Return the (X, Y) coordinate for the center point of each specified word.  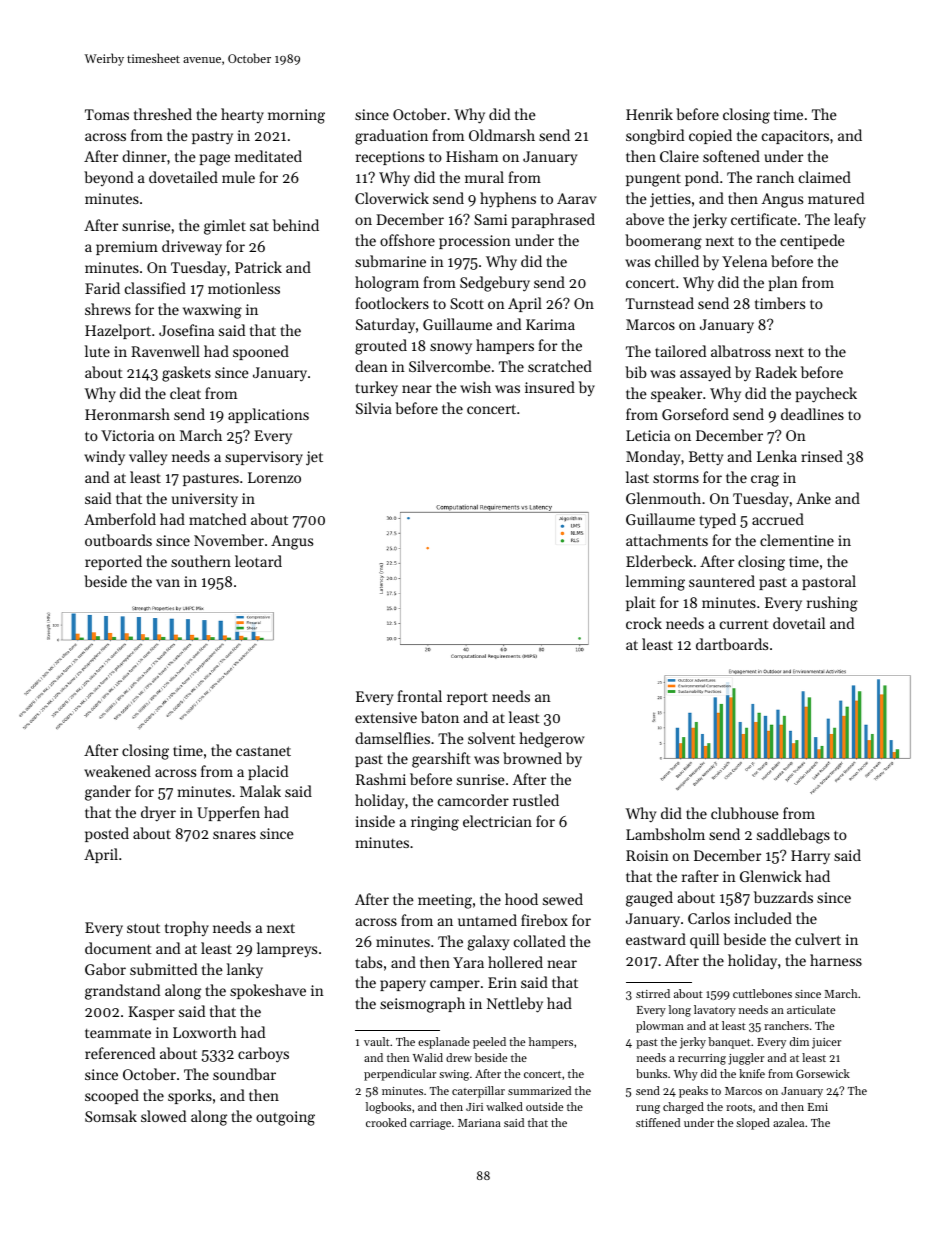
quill (704, 941)
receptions (390, 158)
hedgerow (551, 740)
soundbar (244, 1074)
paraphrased (553, 220)
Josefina (186, 330)
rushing (832, 604)
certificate (764, 219)
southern (201, 561)
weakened (117, 771)
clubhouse (745, 813)
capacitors (795, 137)
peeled (489, 1043)
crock (644, 623)
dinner (144, 156)
